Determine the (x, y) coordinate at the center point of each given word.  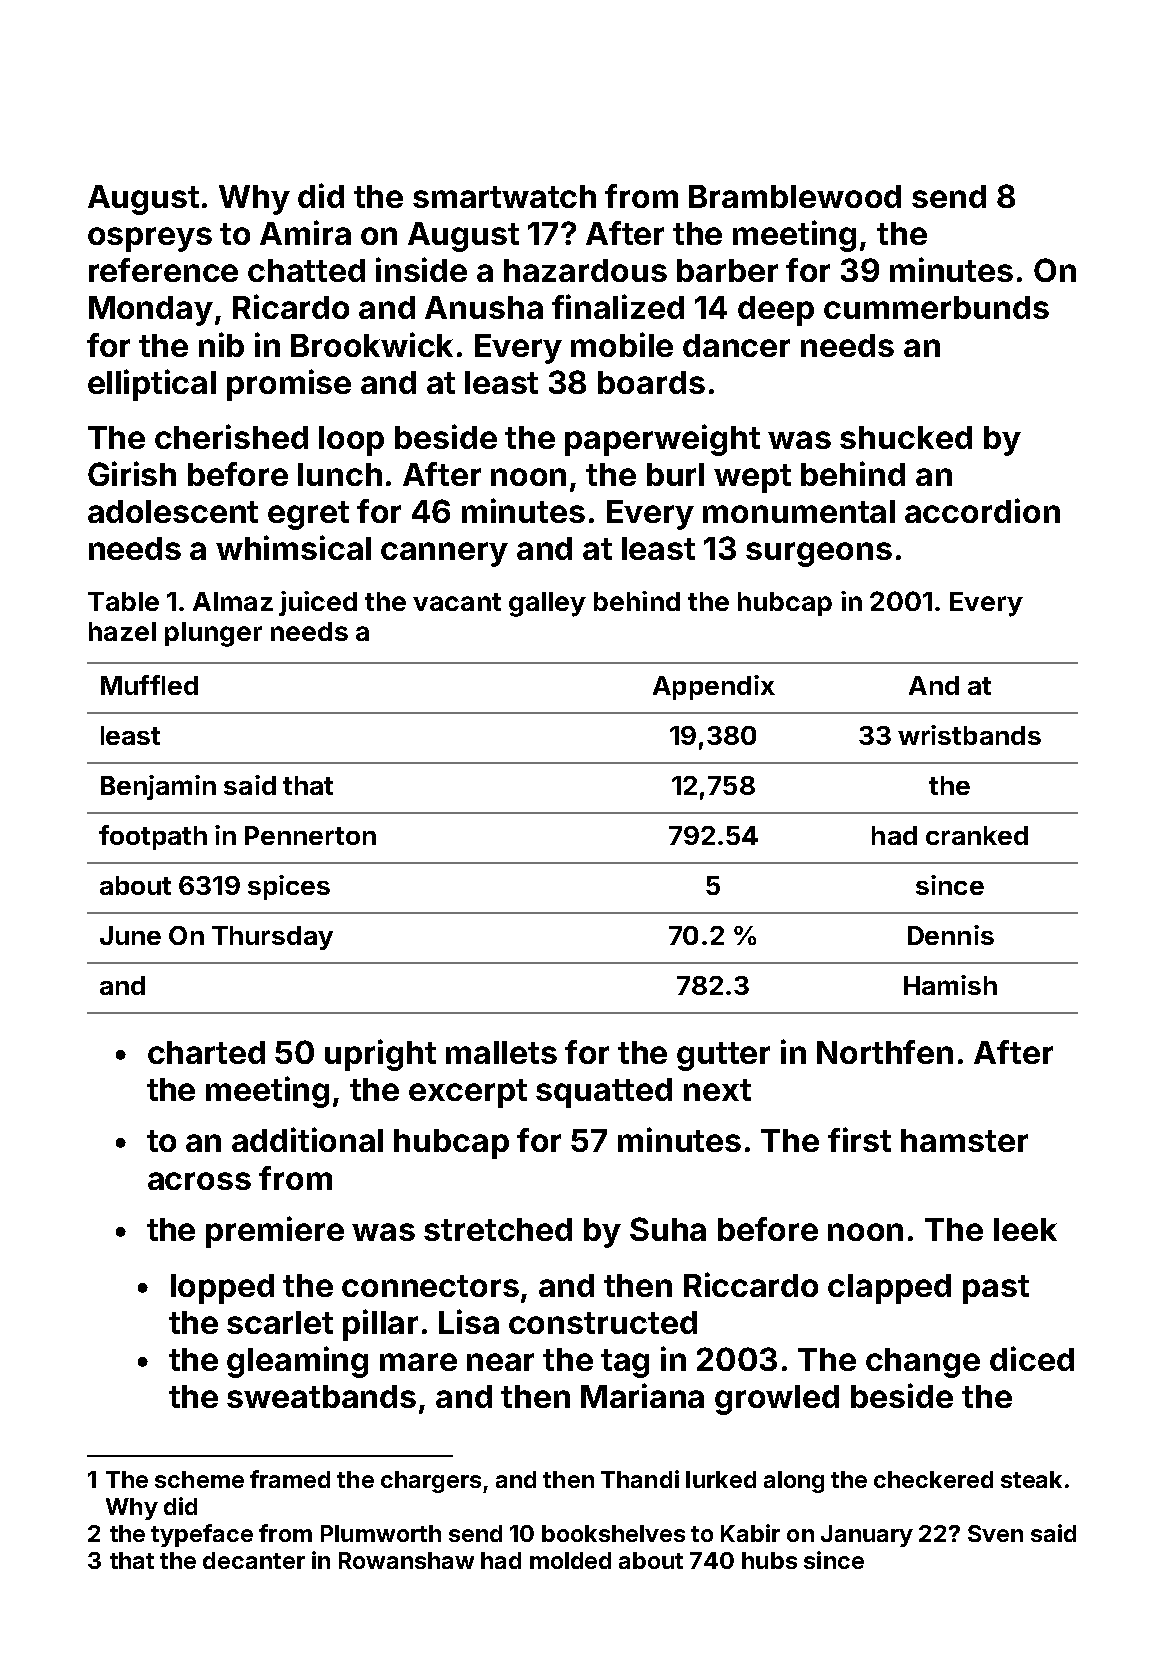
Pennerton (310, 835)
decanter (254, 1560)
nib (221, 344)
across (199, 1181)
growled (777, 1400)
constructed (603, 1322)
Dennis (951, 935)
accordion (982, 510)
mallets (501, 1052)
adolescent (173, 511)
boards (651, 382)
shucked (906, 437)
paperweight (662, 440)
